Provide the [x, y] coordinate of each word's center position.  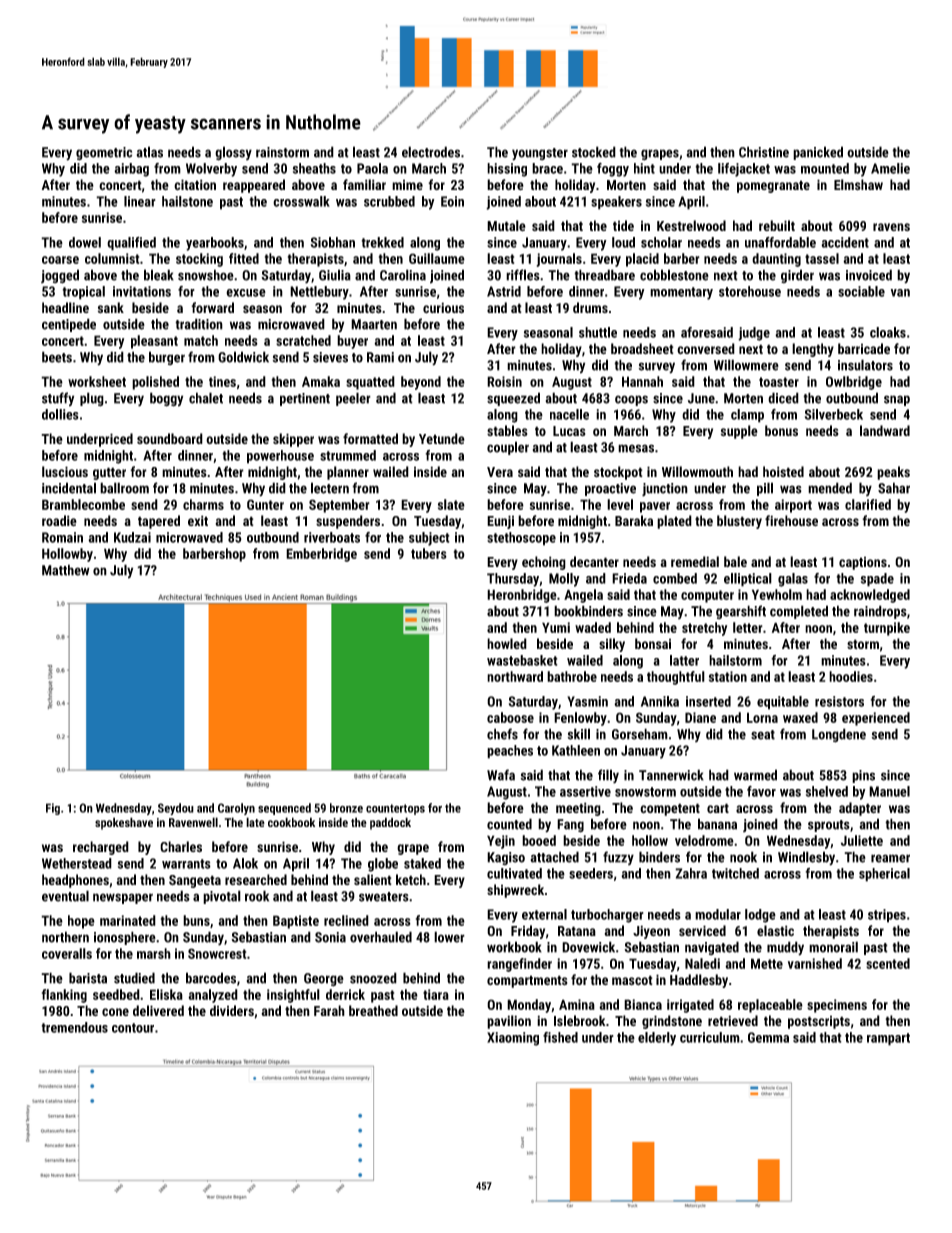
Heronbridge [522, 596]
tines [222, 381]
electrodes [431, 152]
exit [198, 520]
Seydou [176, 809]
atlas [149, 152]
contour [133, 1028]
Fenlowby [580, 719]
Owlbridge [854, 383]
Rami [380, 357]
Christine [764, 152]
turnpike [887, 629]
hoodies [851, 676]
